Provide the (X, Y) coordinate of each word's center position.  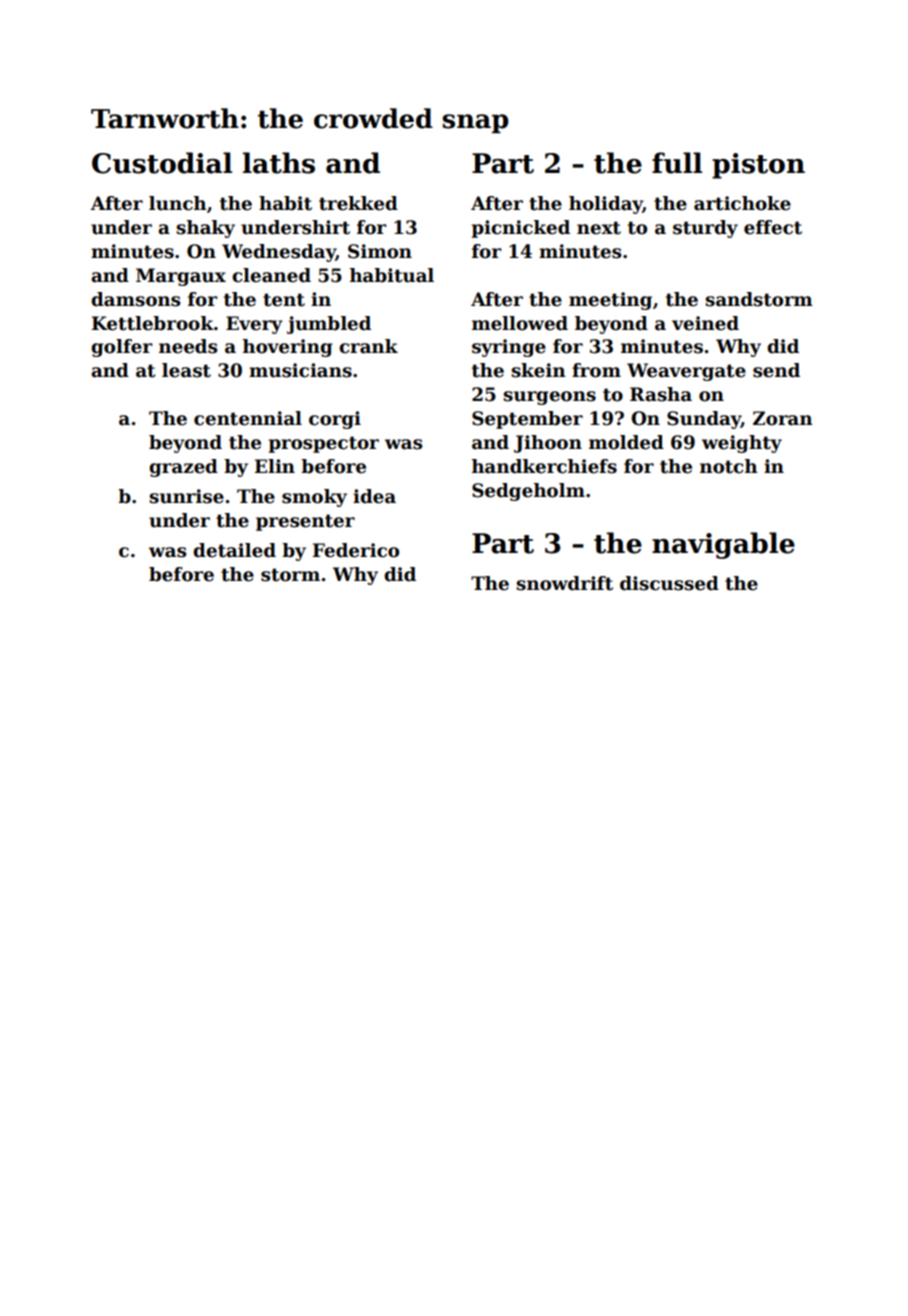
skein (538, 370)
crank (368, 346)
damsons (136, 299)
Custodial (162, 163)
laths (279, 163)
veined (705, 323)
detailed (234, 550)
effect (773, 227)
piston (758, 166)
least (186, 370)
